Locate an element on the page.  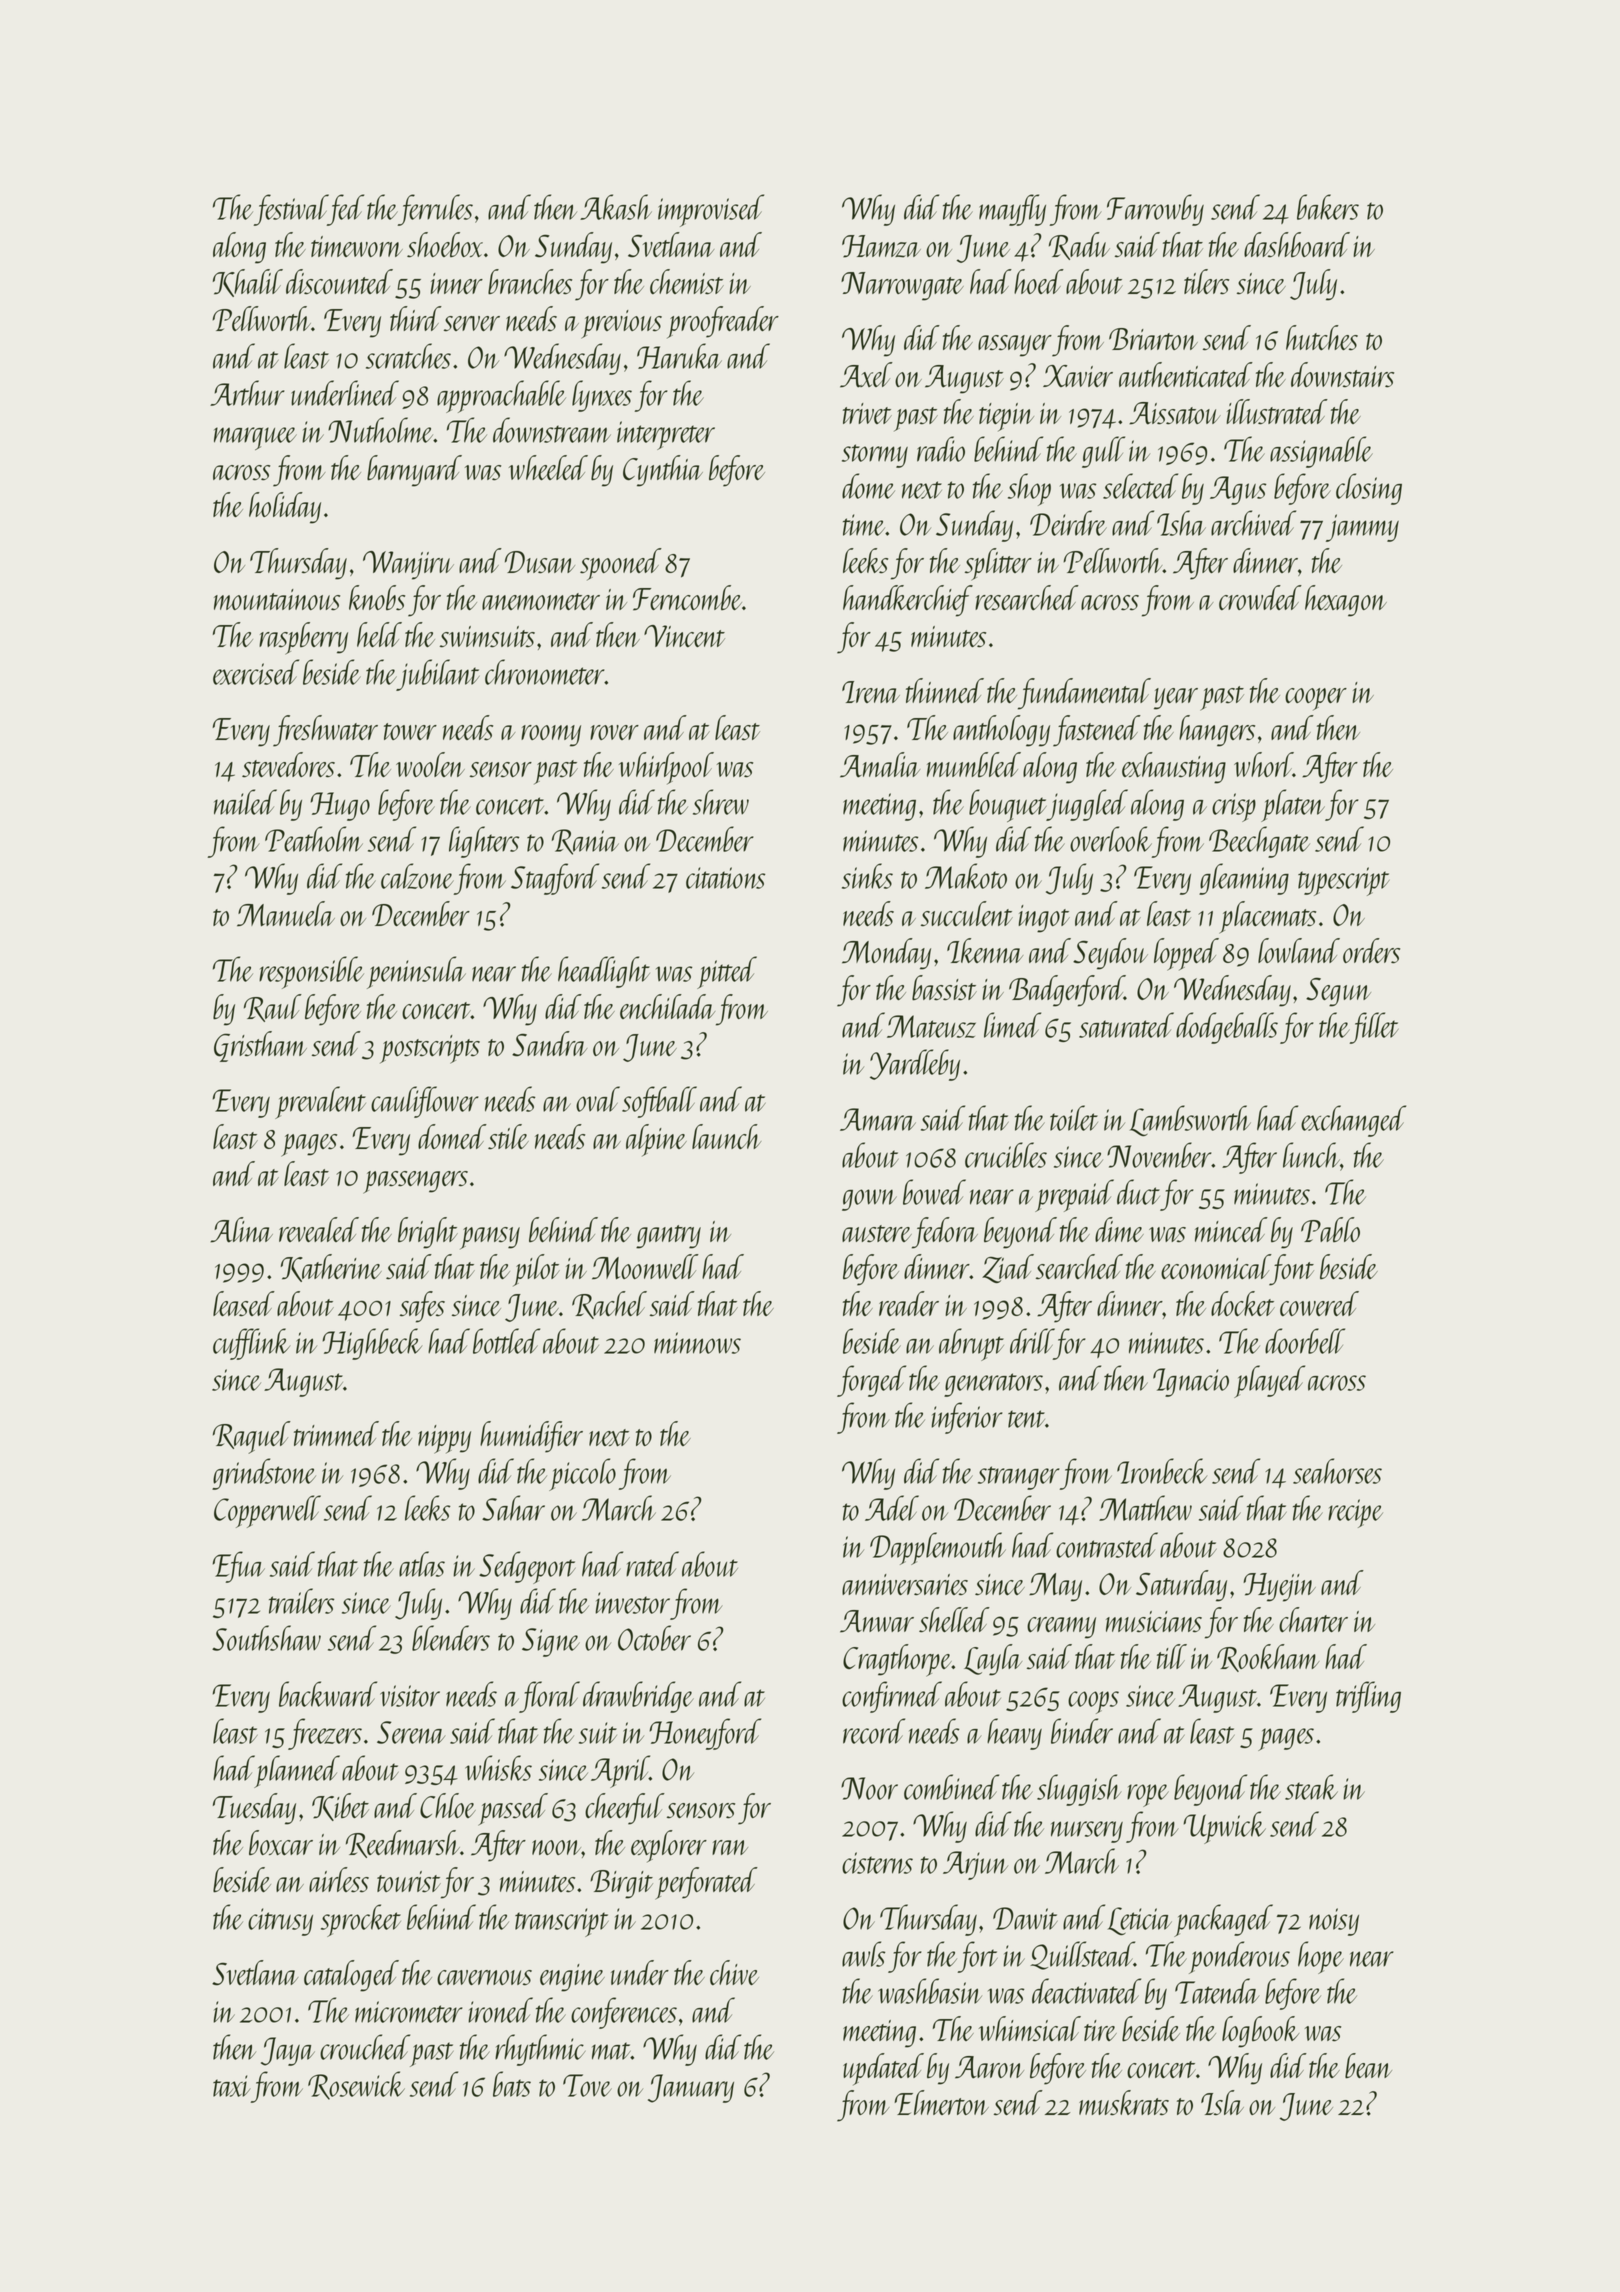
barnyard is located at coordinates (414, 471).
